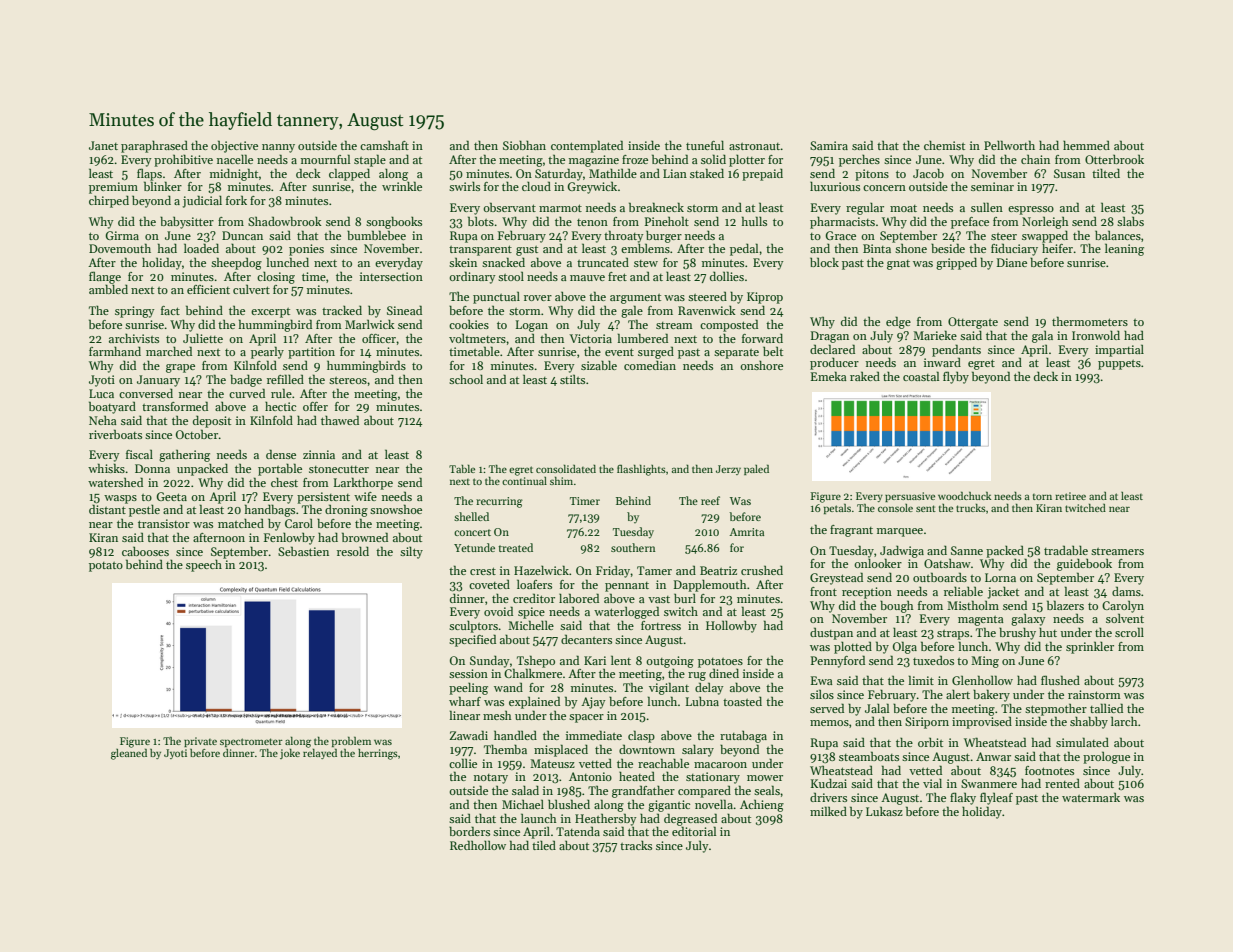  What do you see at coordinates (728, 470) in the screenshot?
I see `Jerzy` at bounding box center [728, 470].
